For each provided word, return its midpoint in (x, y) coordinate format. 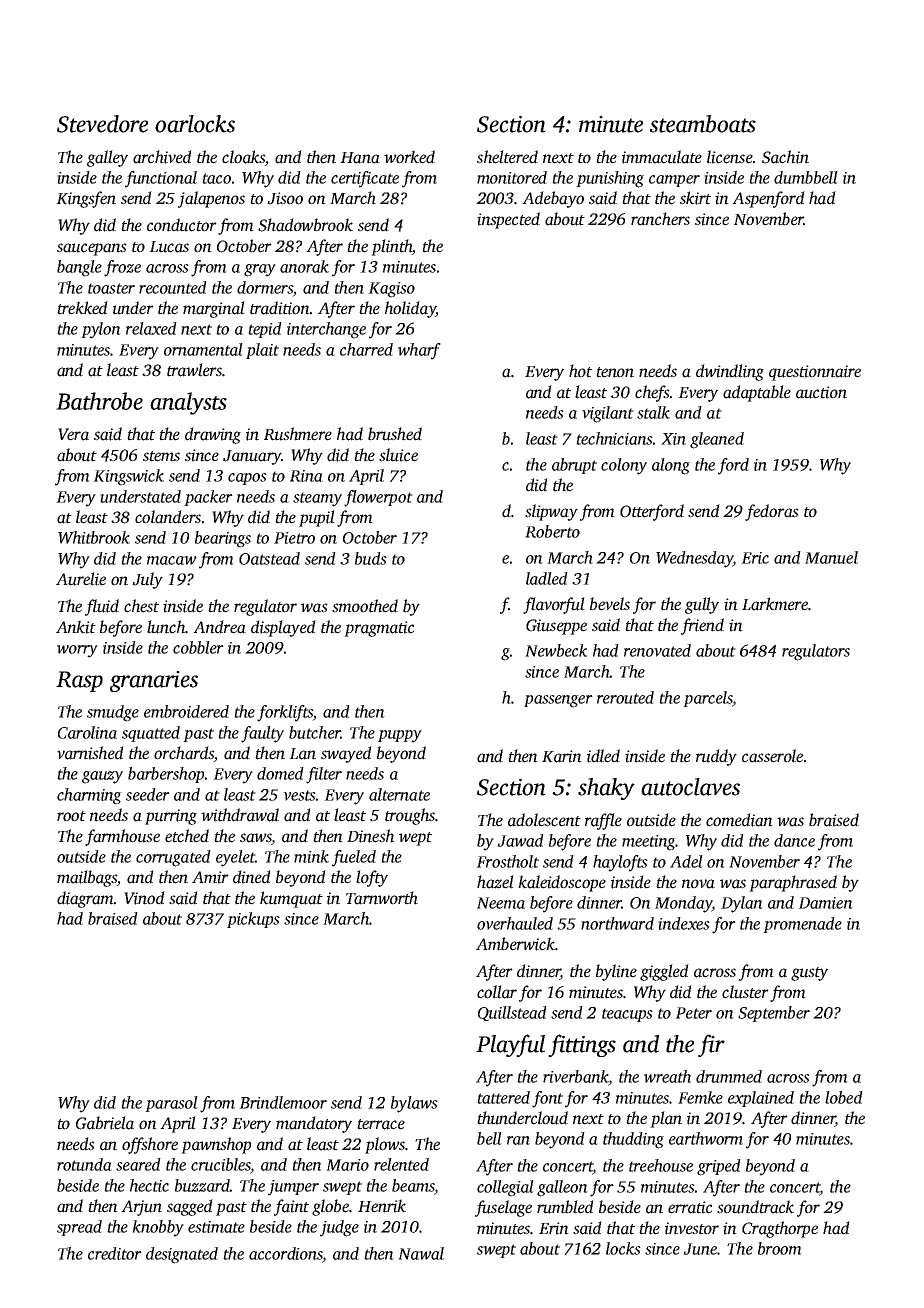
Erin (554, 1228)
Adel (686, 861)
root (71, 816)
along (671, 466)
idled (603, 756)
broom (780, 1248)
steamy (317, 499)
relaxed (151, 328)
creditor (115, 1253)
